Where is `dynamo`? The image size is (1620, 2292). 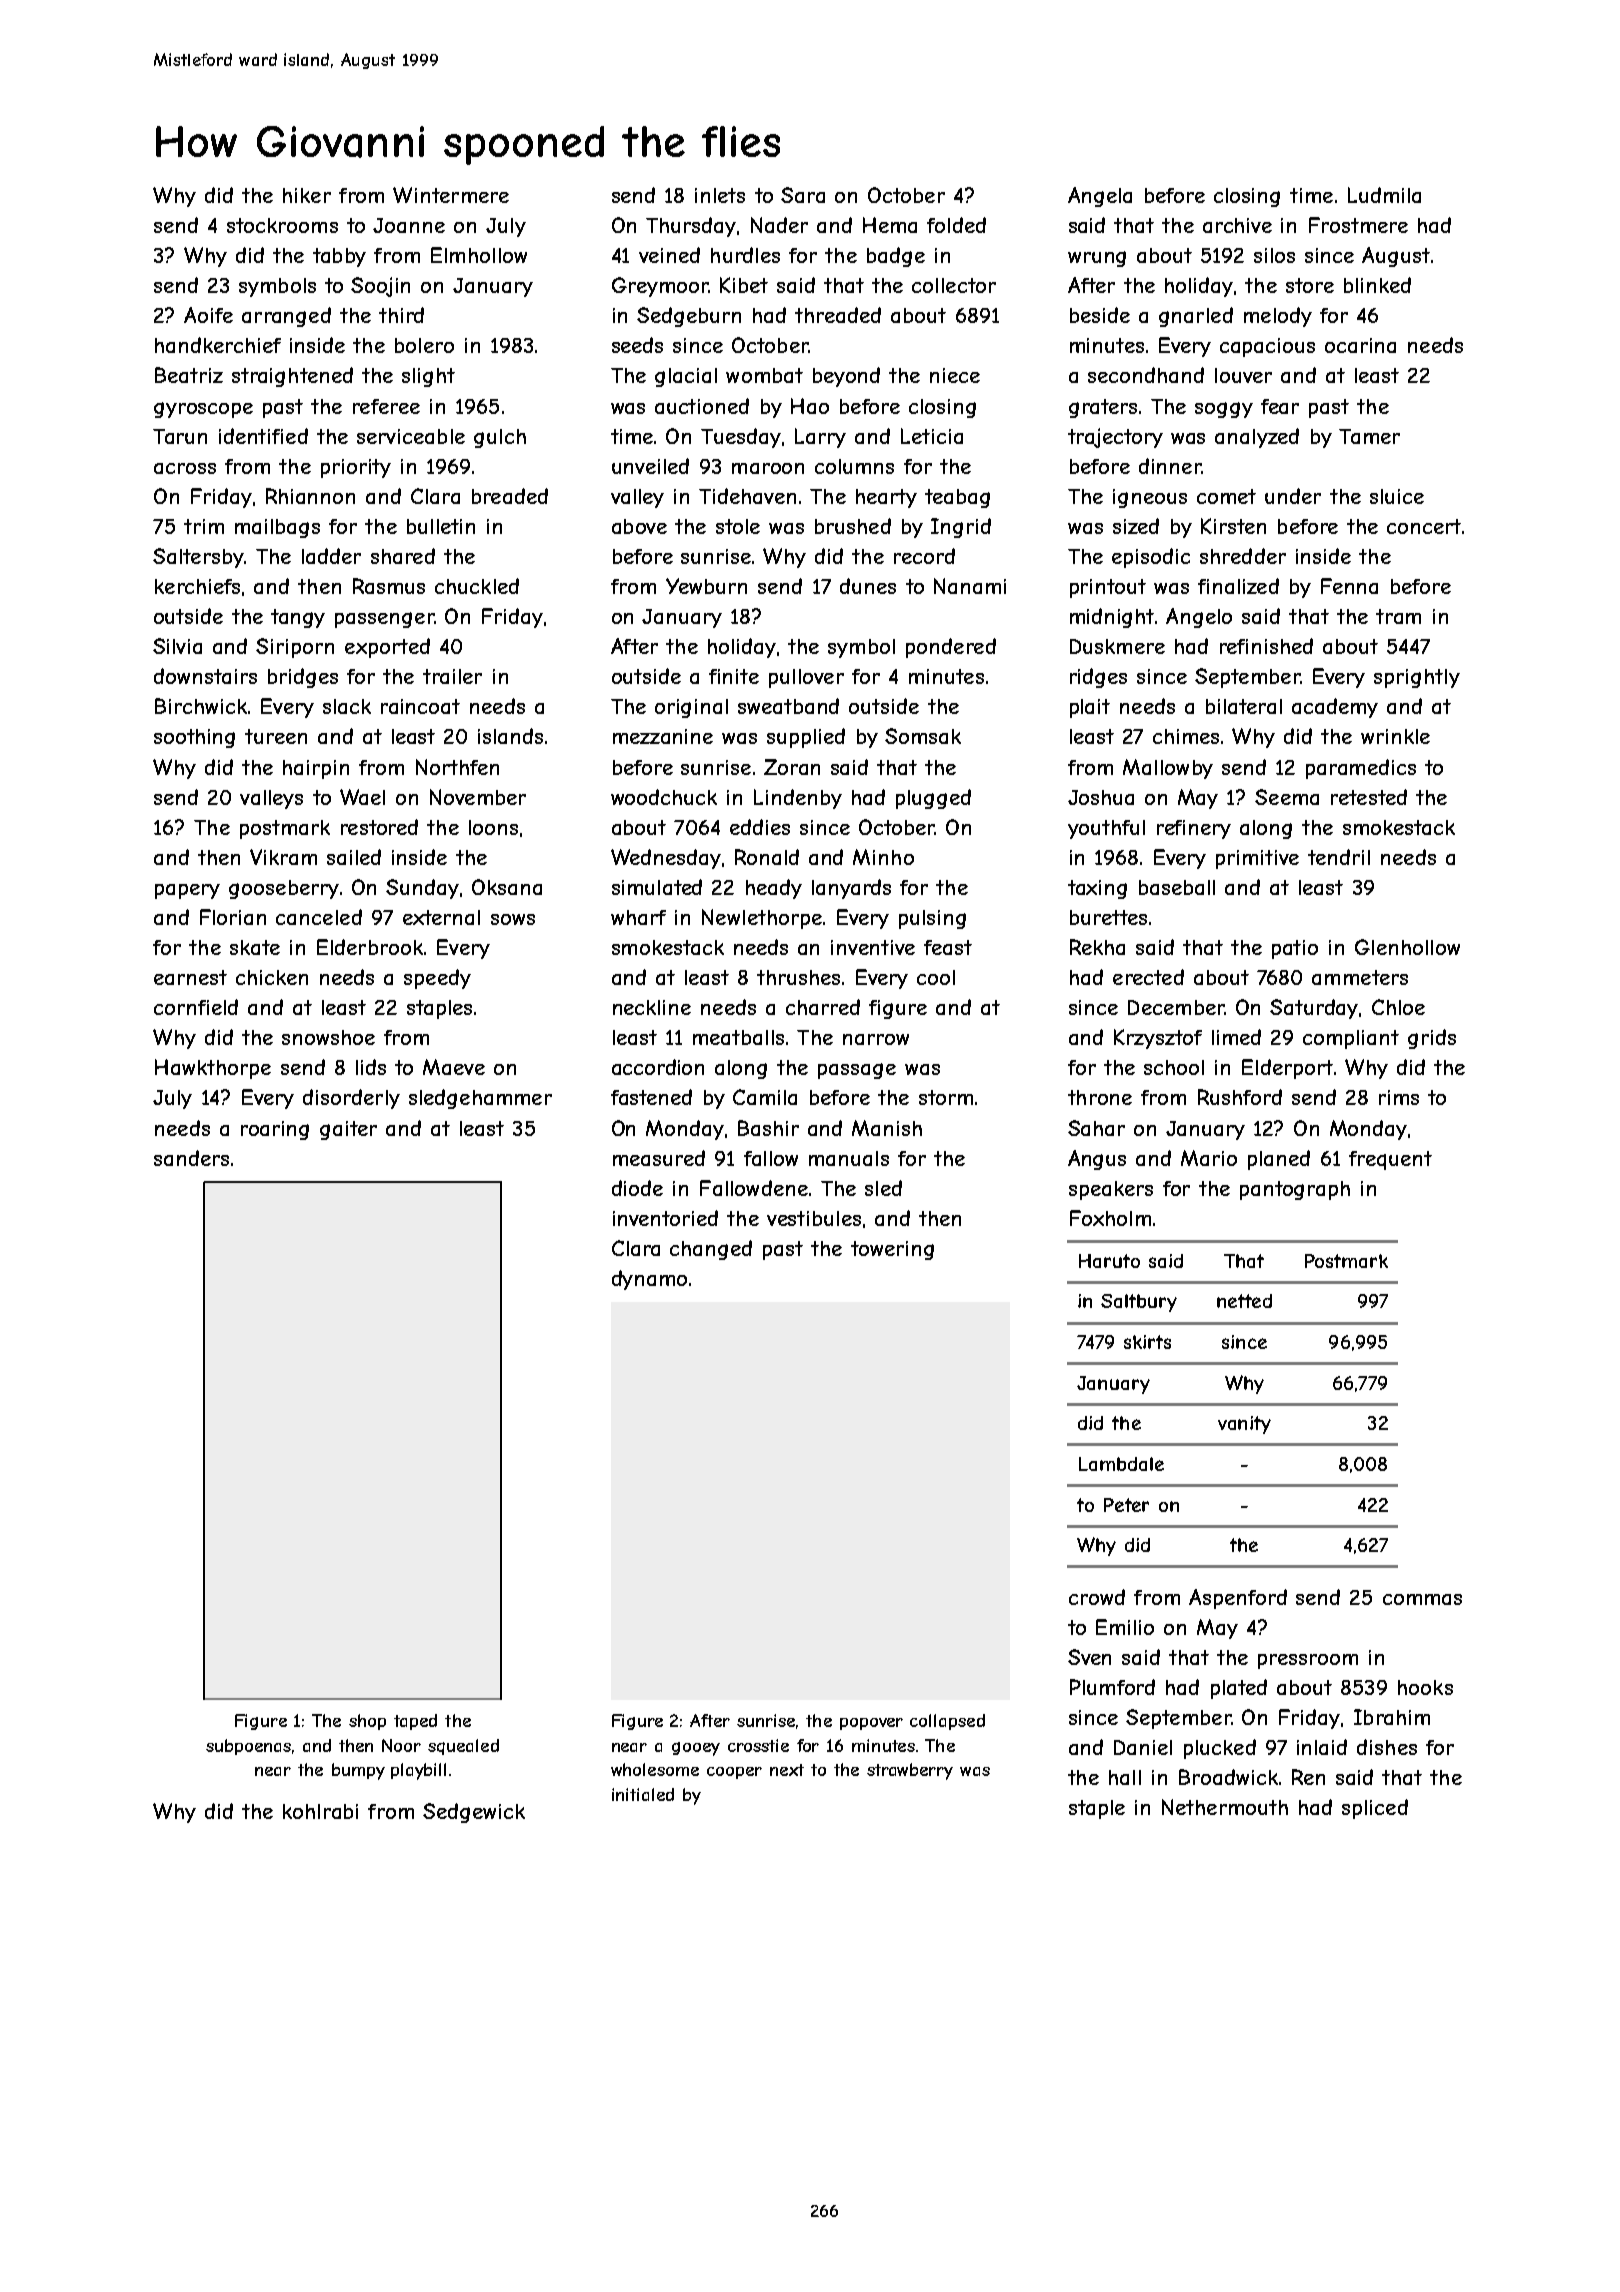
dynamo is located at coordinates (649, 1280).
